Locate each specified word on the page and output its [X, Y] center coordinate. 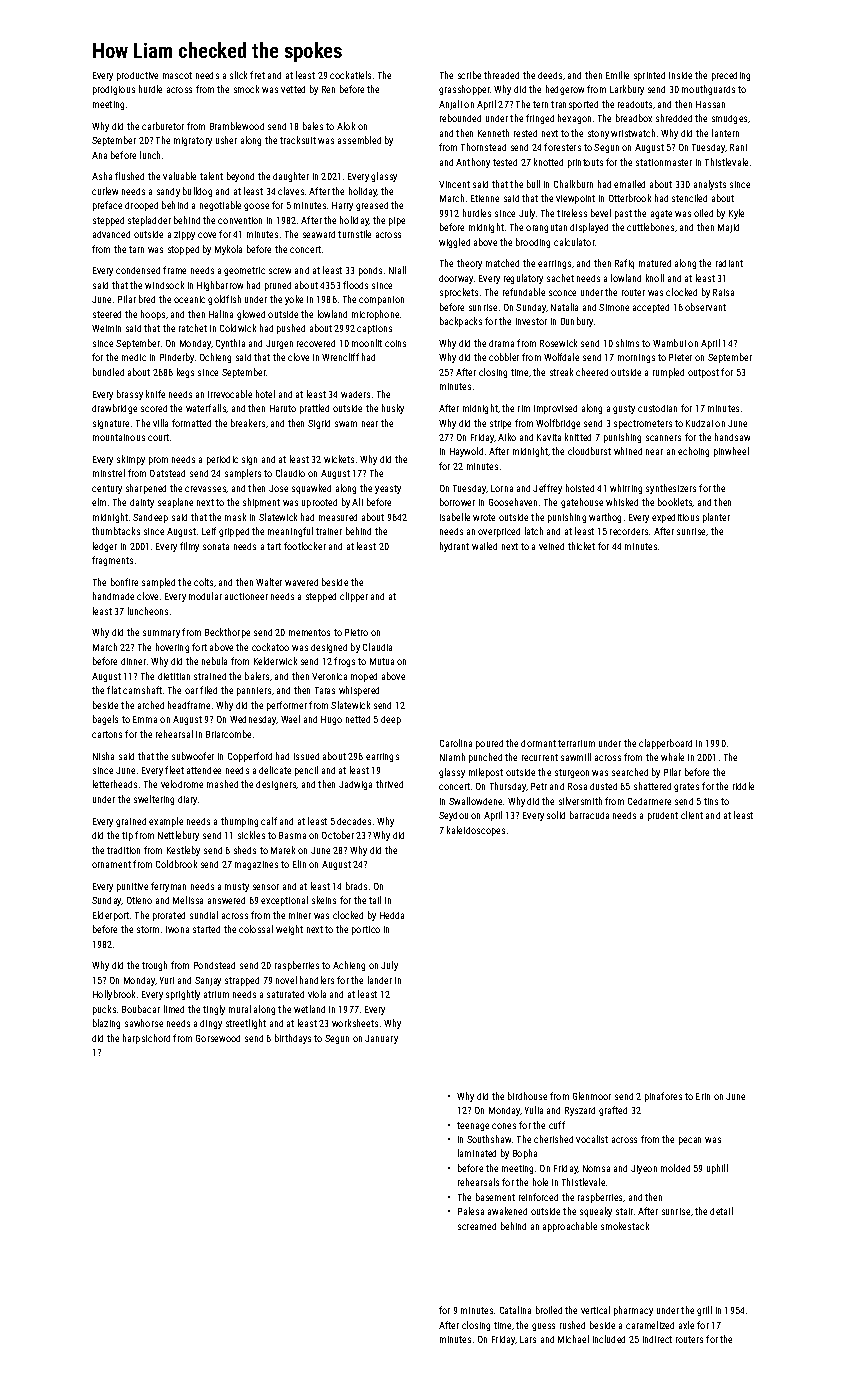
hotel [265, 394]
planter [716, 518]
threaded [501, 75]
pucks [104, 1010]
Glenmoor [592, 1096]
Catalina [515, 1310]
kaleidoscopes [476, 831]
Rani [738, 147]
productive [137, 76]
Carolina [456, 743]
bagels [105, 720]
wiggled [454, 243]
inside [680, 75]
